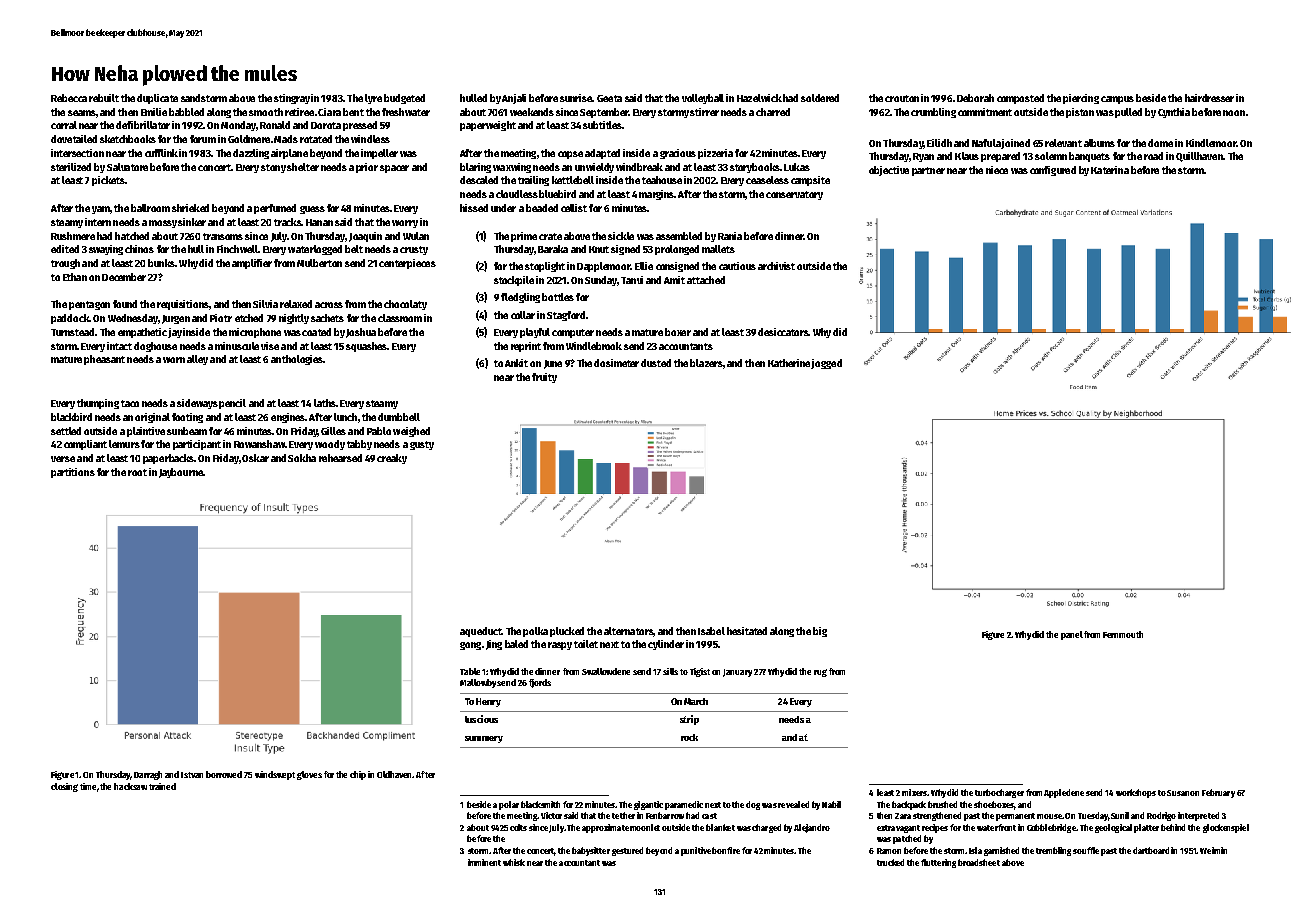 Image resolution: width=1308 pixels, height=924 pixels. I want to click on dartboard, so click(1151, 850).
